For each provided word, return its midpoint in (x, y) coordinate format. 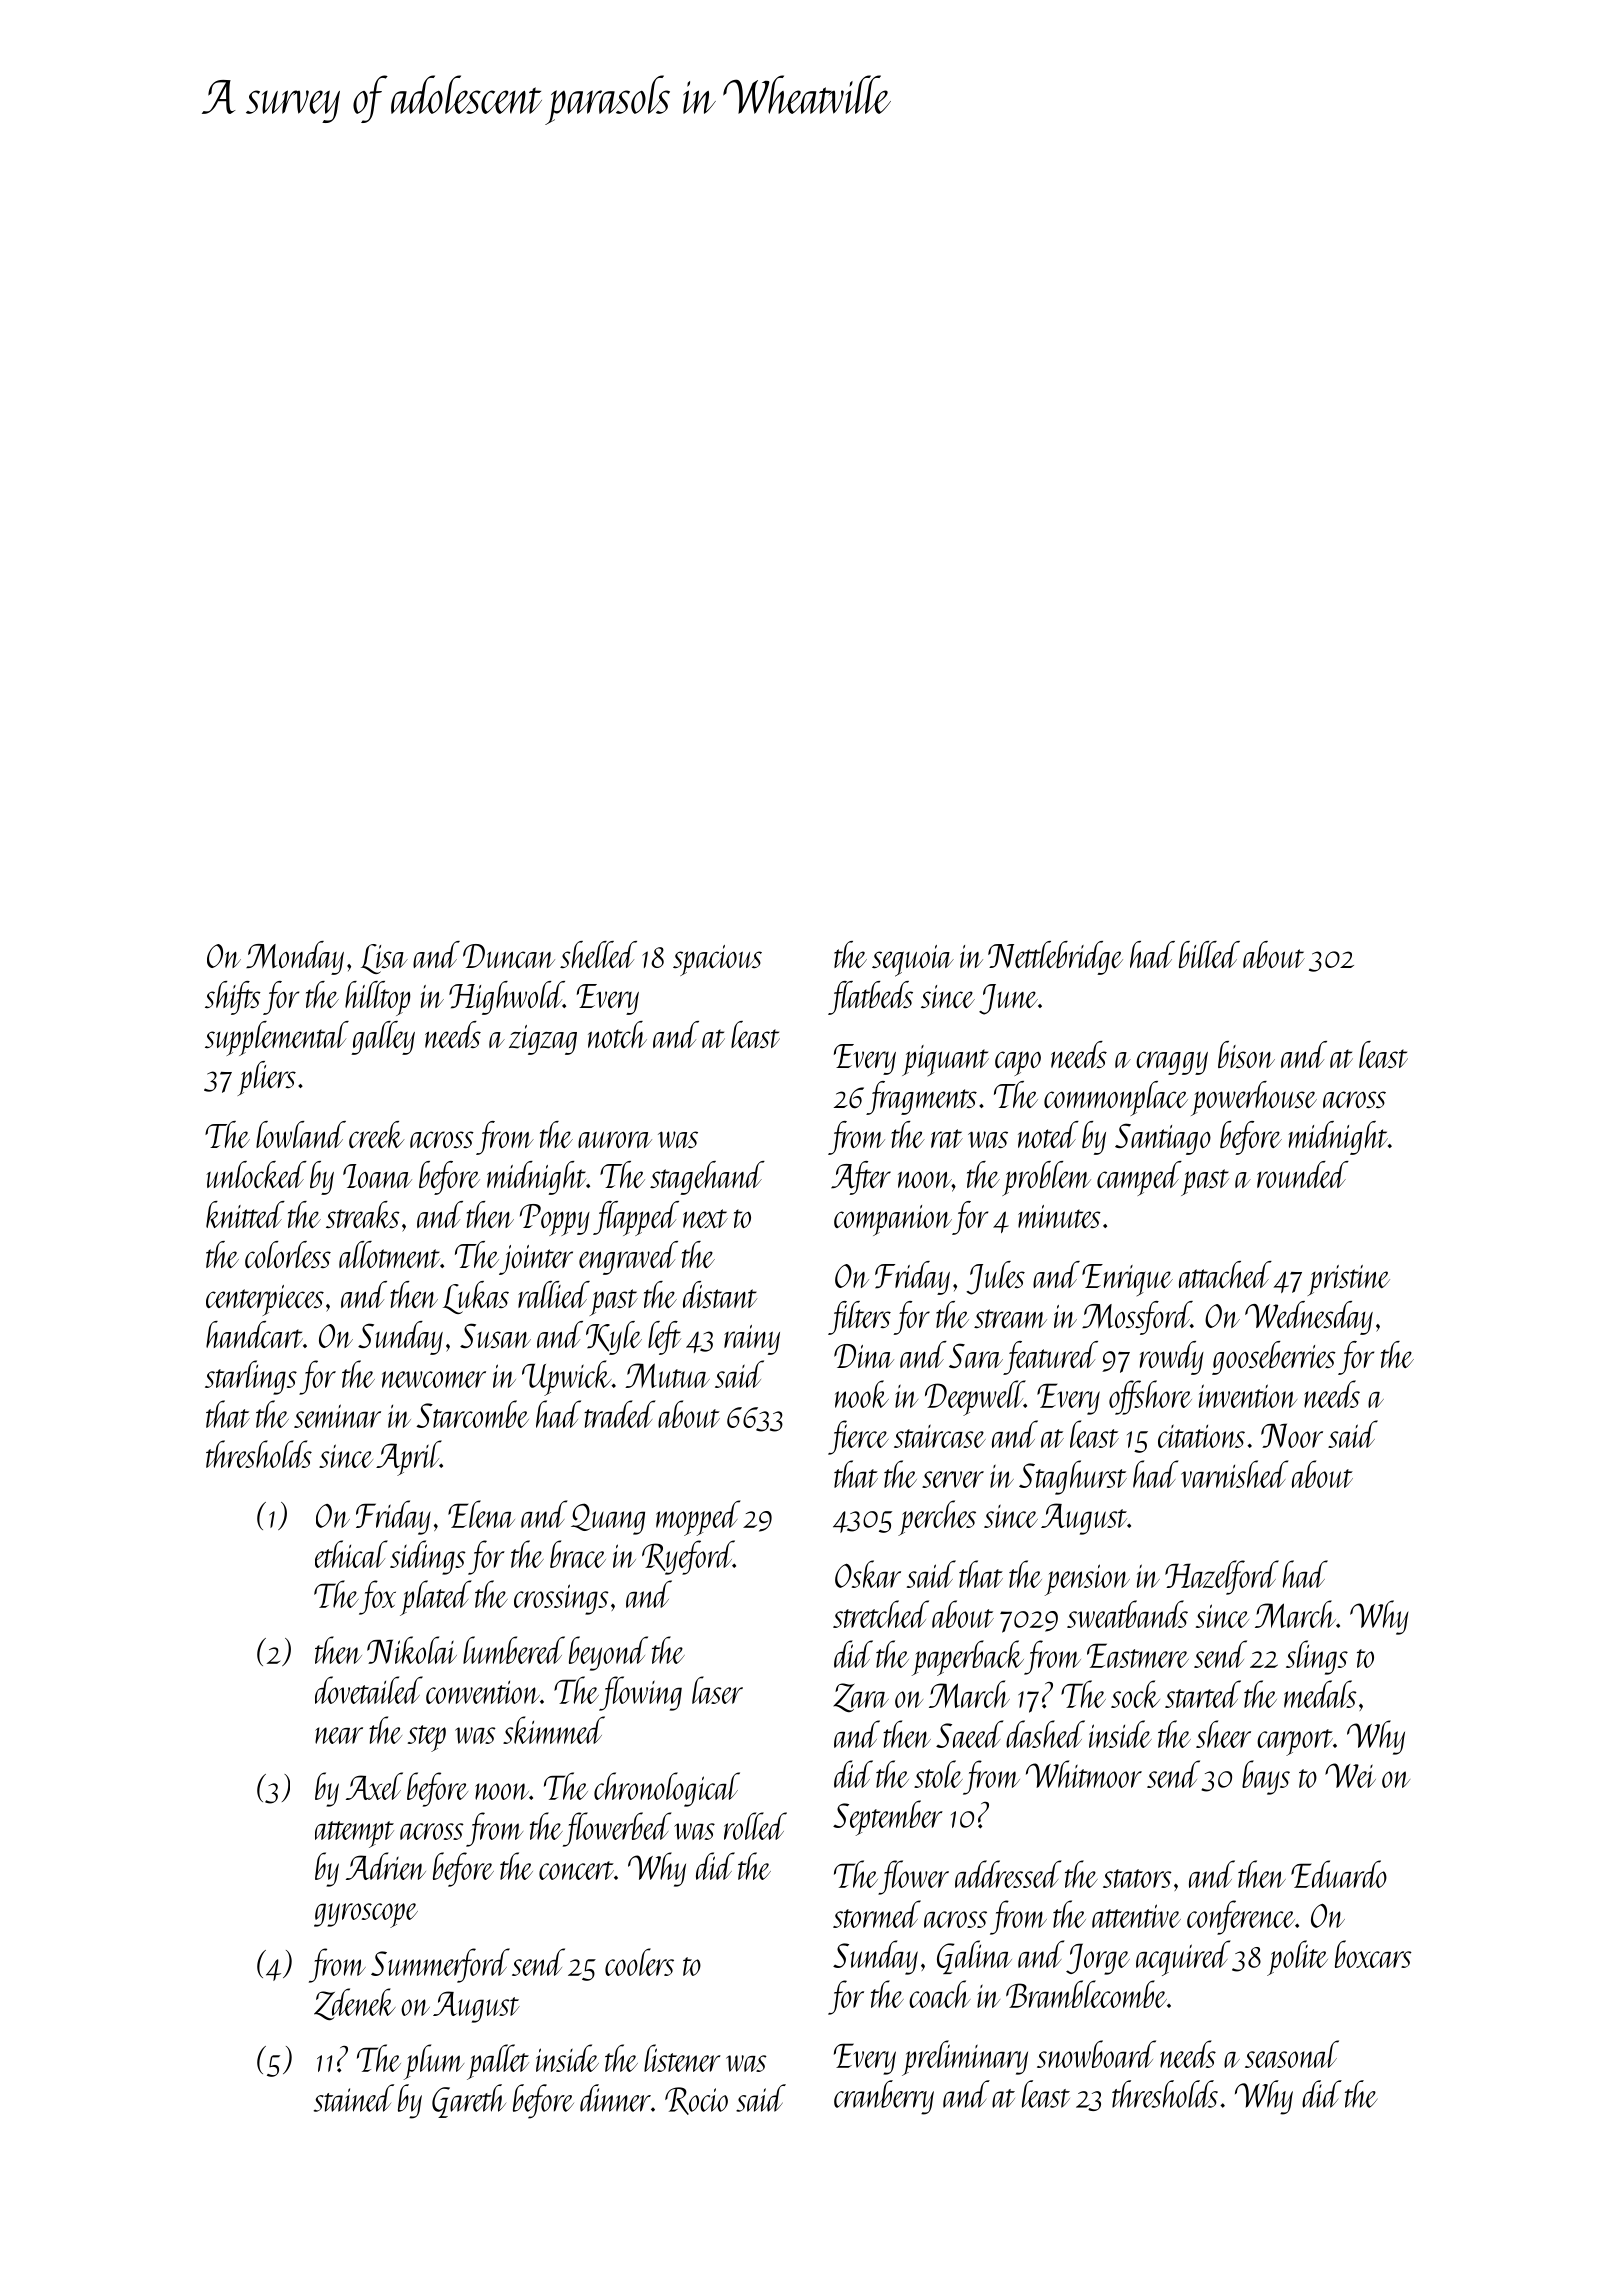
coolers (639, 1962)
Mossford (1136, 1318)
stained (354, 2098)
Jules (995, 1278)
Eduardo (1339, 1874)
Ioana (377, 1176)
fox (377, 1597)
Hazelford (1222, 1577)
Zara (861, 1697)
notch (617, 1034)
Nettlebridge (1055, 958)
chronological (667, 1789)
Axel (374, 1786)
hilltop (377, 998)
